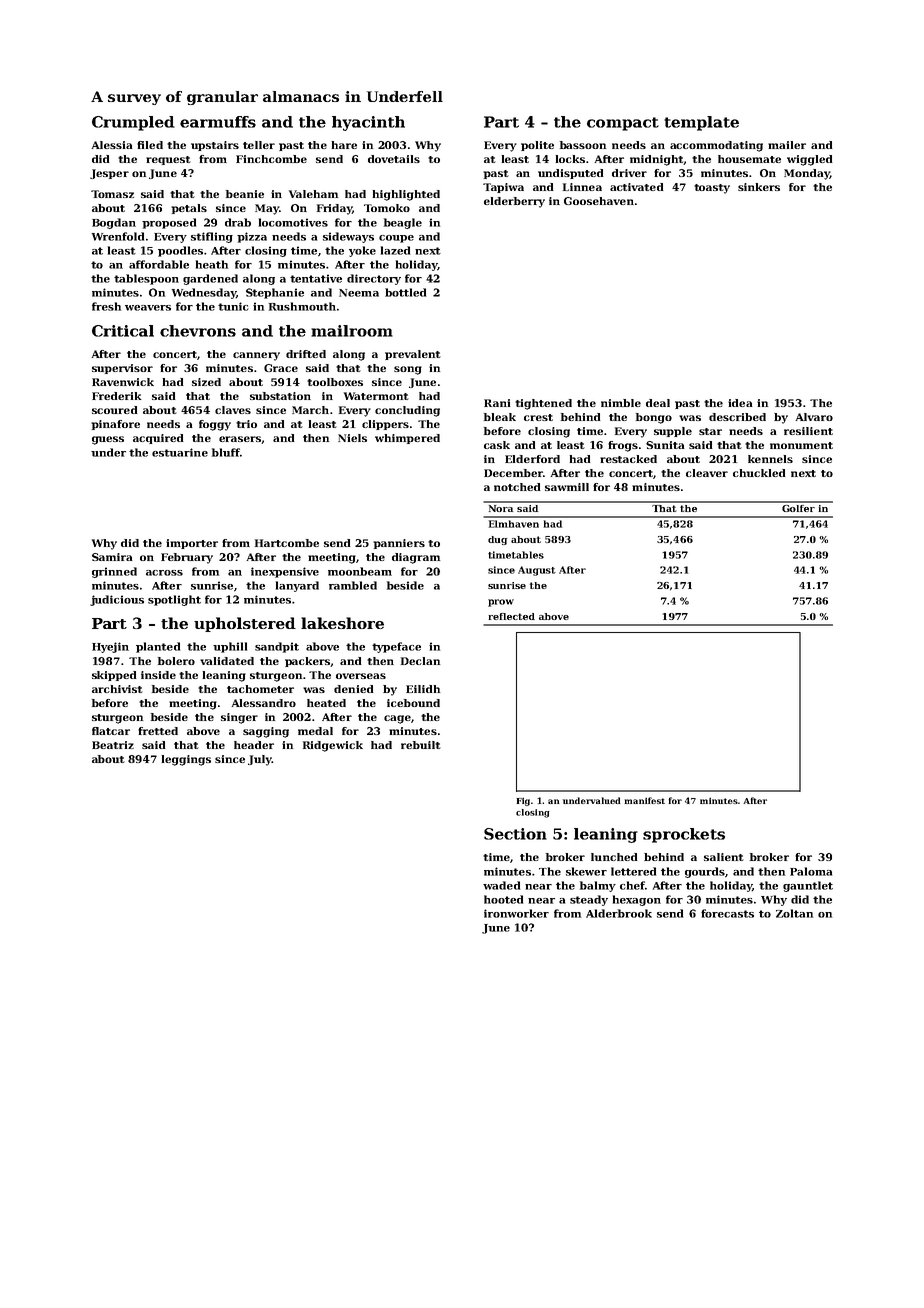 Image resolution: width=924 pixels, height=1308 pixels. What do you see at coordinates (497, 403) in the document?
I see `Rani` at bounding box center [497, 403].
